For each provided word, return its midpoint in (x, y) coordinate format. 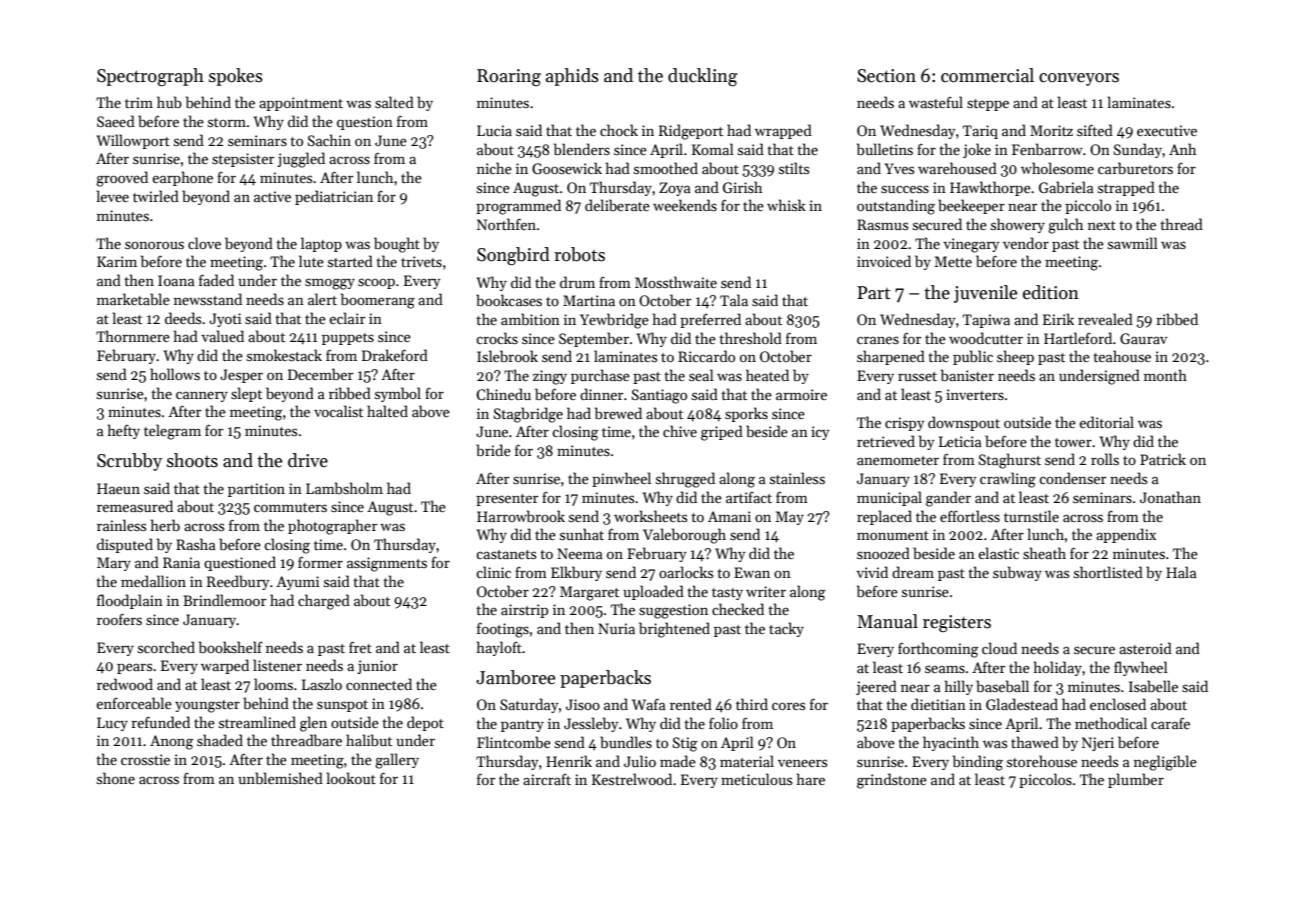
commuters (290, 507)
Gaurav (1144, 338)
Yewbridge (614, 321)
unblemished (280, 778)
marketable (133, 299)
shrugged (685, 480)
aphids (572, 77)
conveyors (1079, 79)
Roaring (509, 78)
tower (1073, 442)
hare (811, 779)
